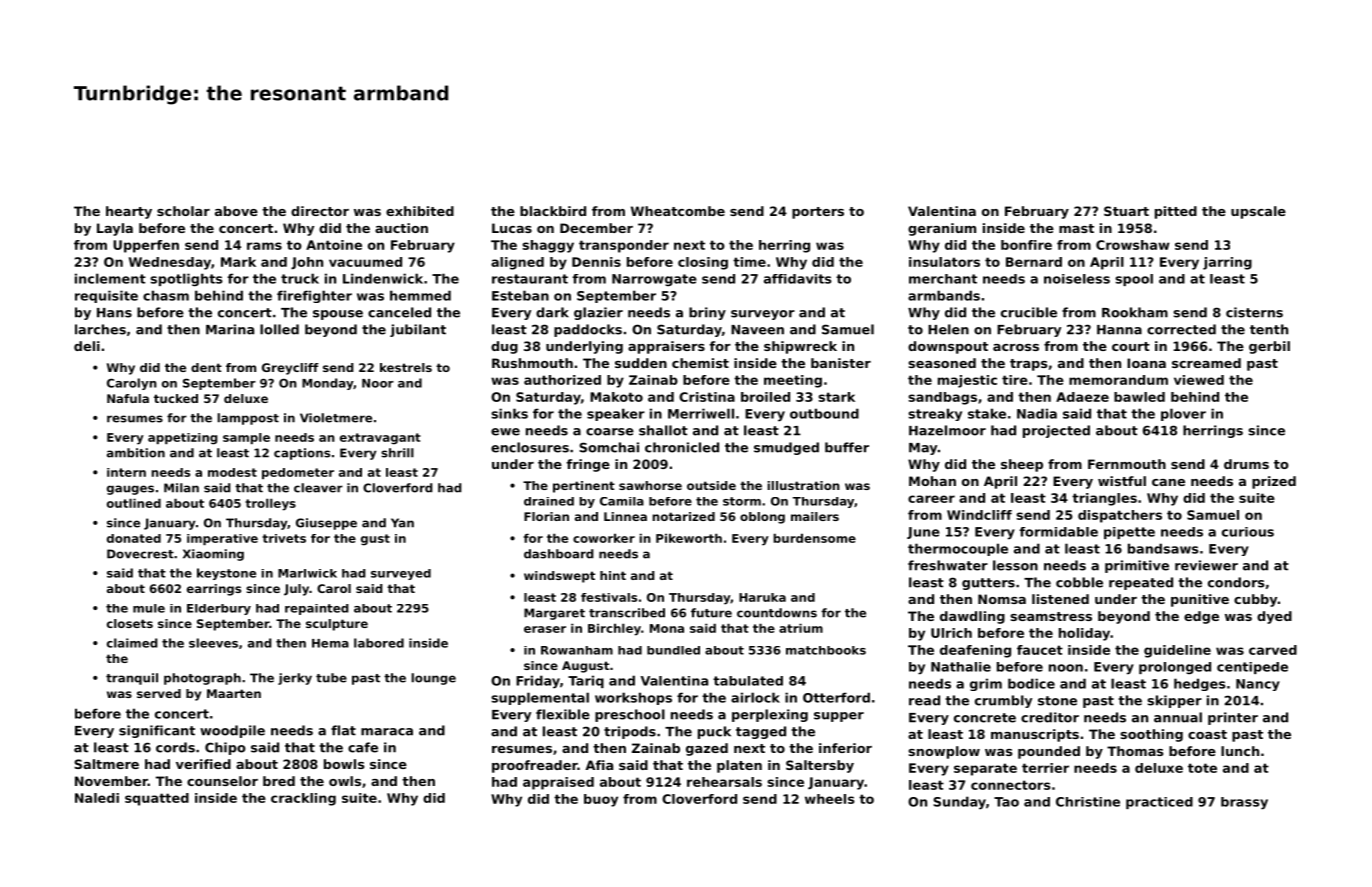 The image size is (1372, 887). What do you see at coordinates (1258, 685) in the screenshot?
I see `Nancy` at bounding box center [1258, 685].
